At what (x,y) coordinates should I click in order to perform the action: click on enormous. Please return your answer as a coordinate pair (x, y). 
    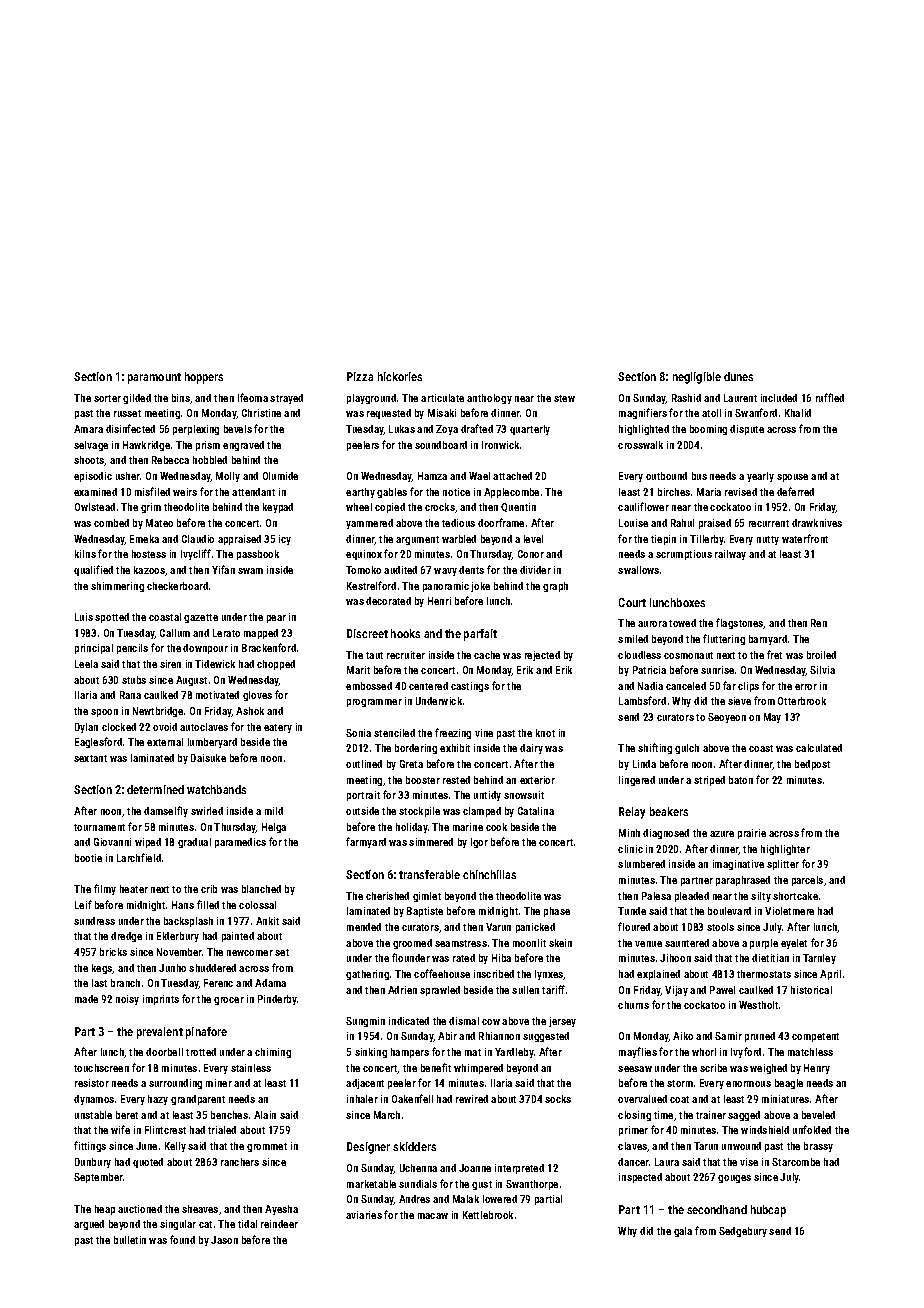
    Looking at the image, I should click on (748, 1084).
